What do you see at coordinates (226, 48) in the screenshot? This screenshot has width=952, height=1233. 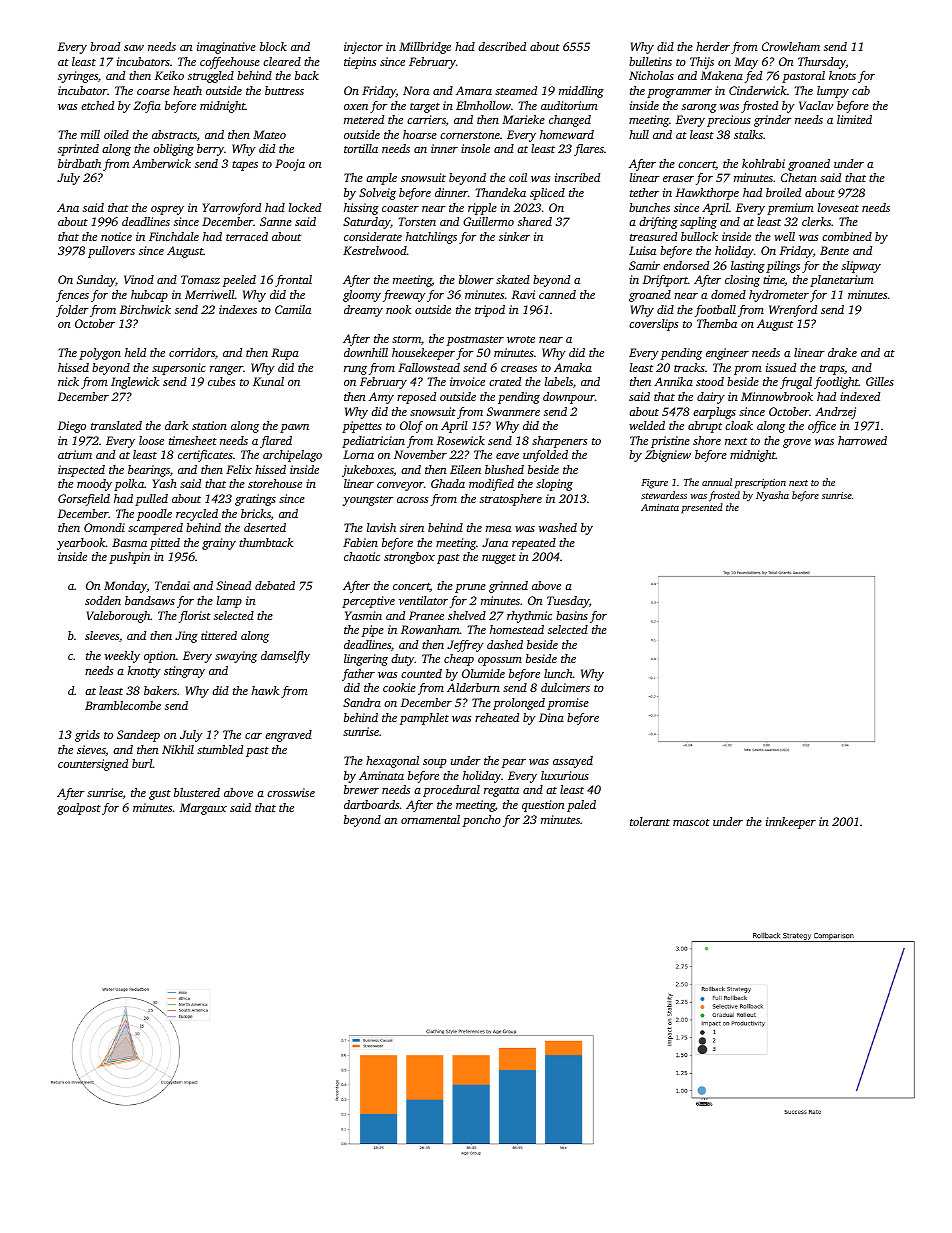 I see `imaginative` at bounding box center [226, 48].
